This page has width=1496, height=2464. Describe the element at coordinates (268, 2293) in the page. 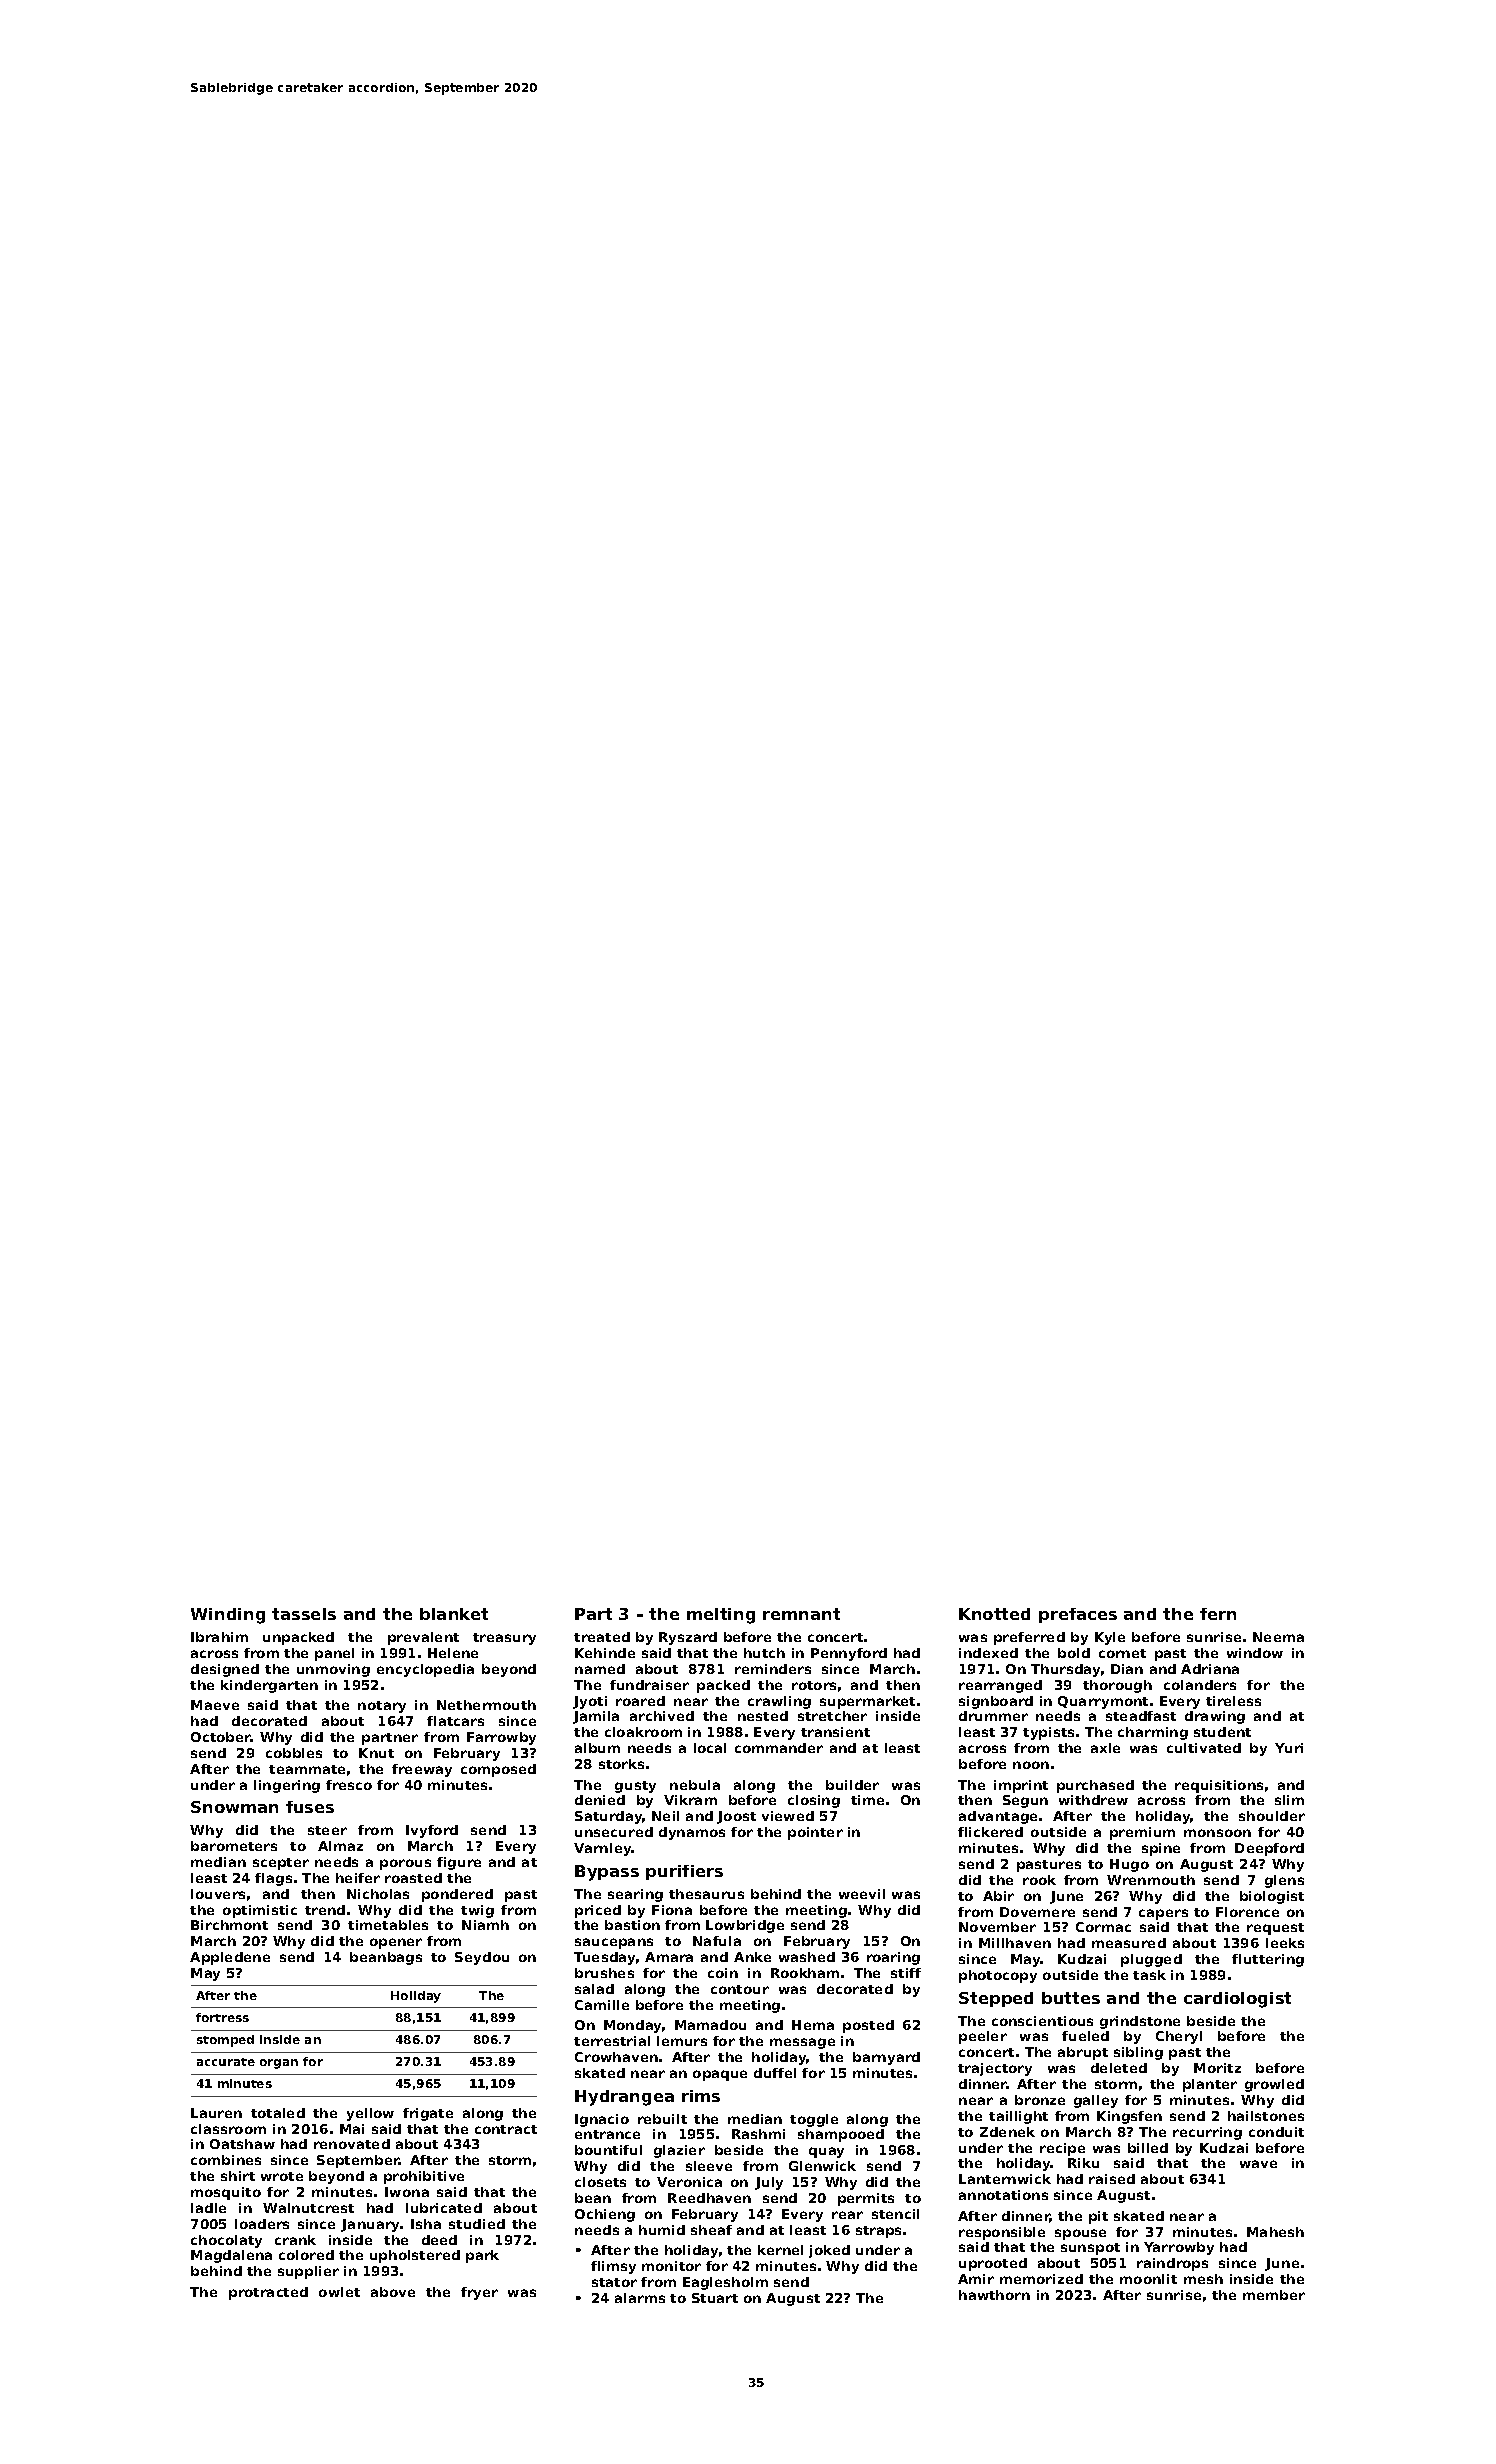

I see `protracted` at that location.
